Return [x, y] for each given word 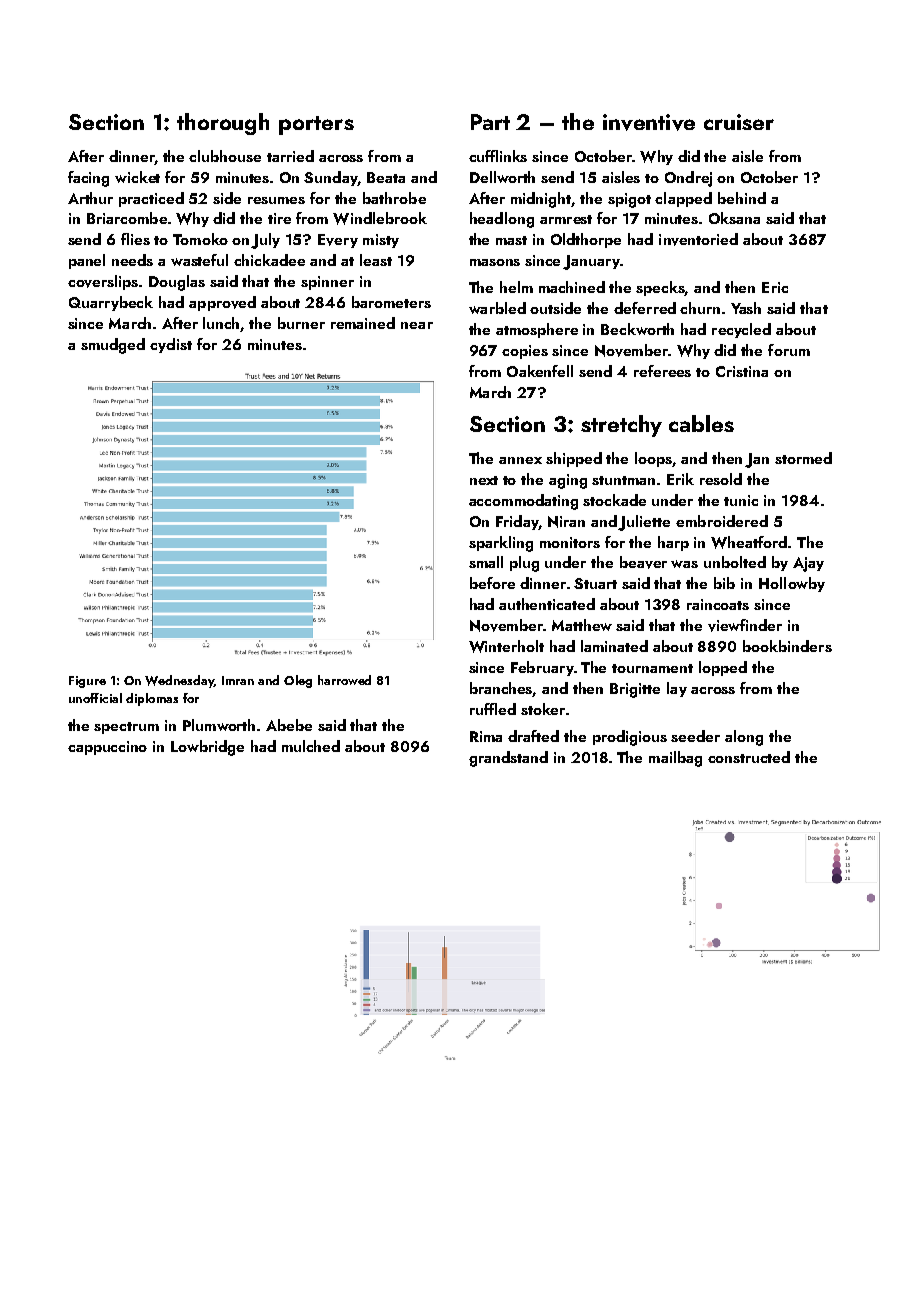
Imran [238, 680]
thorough [223, 124]
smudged [113, 346]
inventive [649, 122]
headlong [502, 220]
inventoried [698, 239]
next [484, 480]
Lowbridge [207, 748]
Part [490, 122]
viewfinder [745, 625]
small [486, 562]
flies [135, 239]
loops [654, 459]
